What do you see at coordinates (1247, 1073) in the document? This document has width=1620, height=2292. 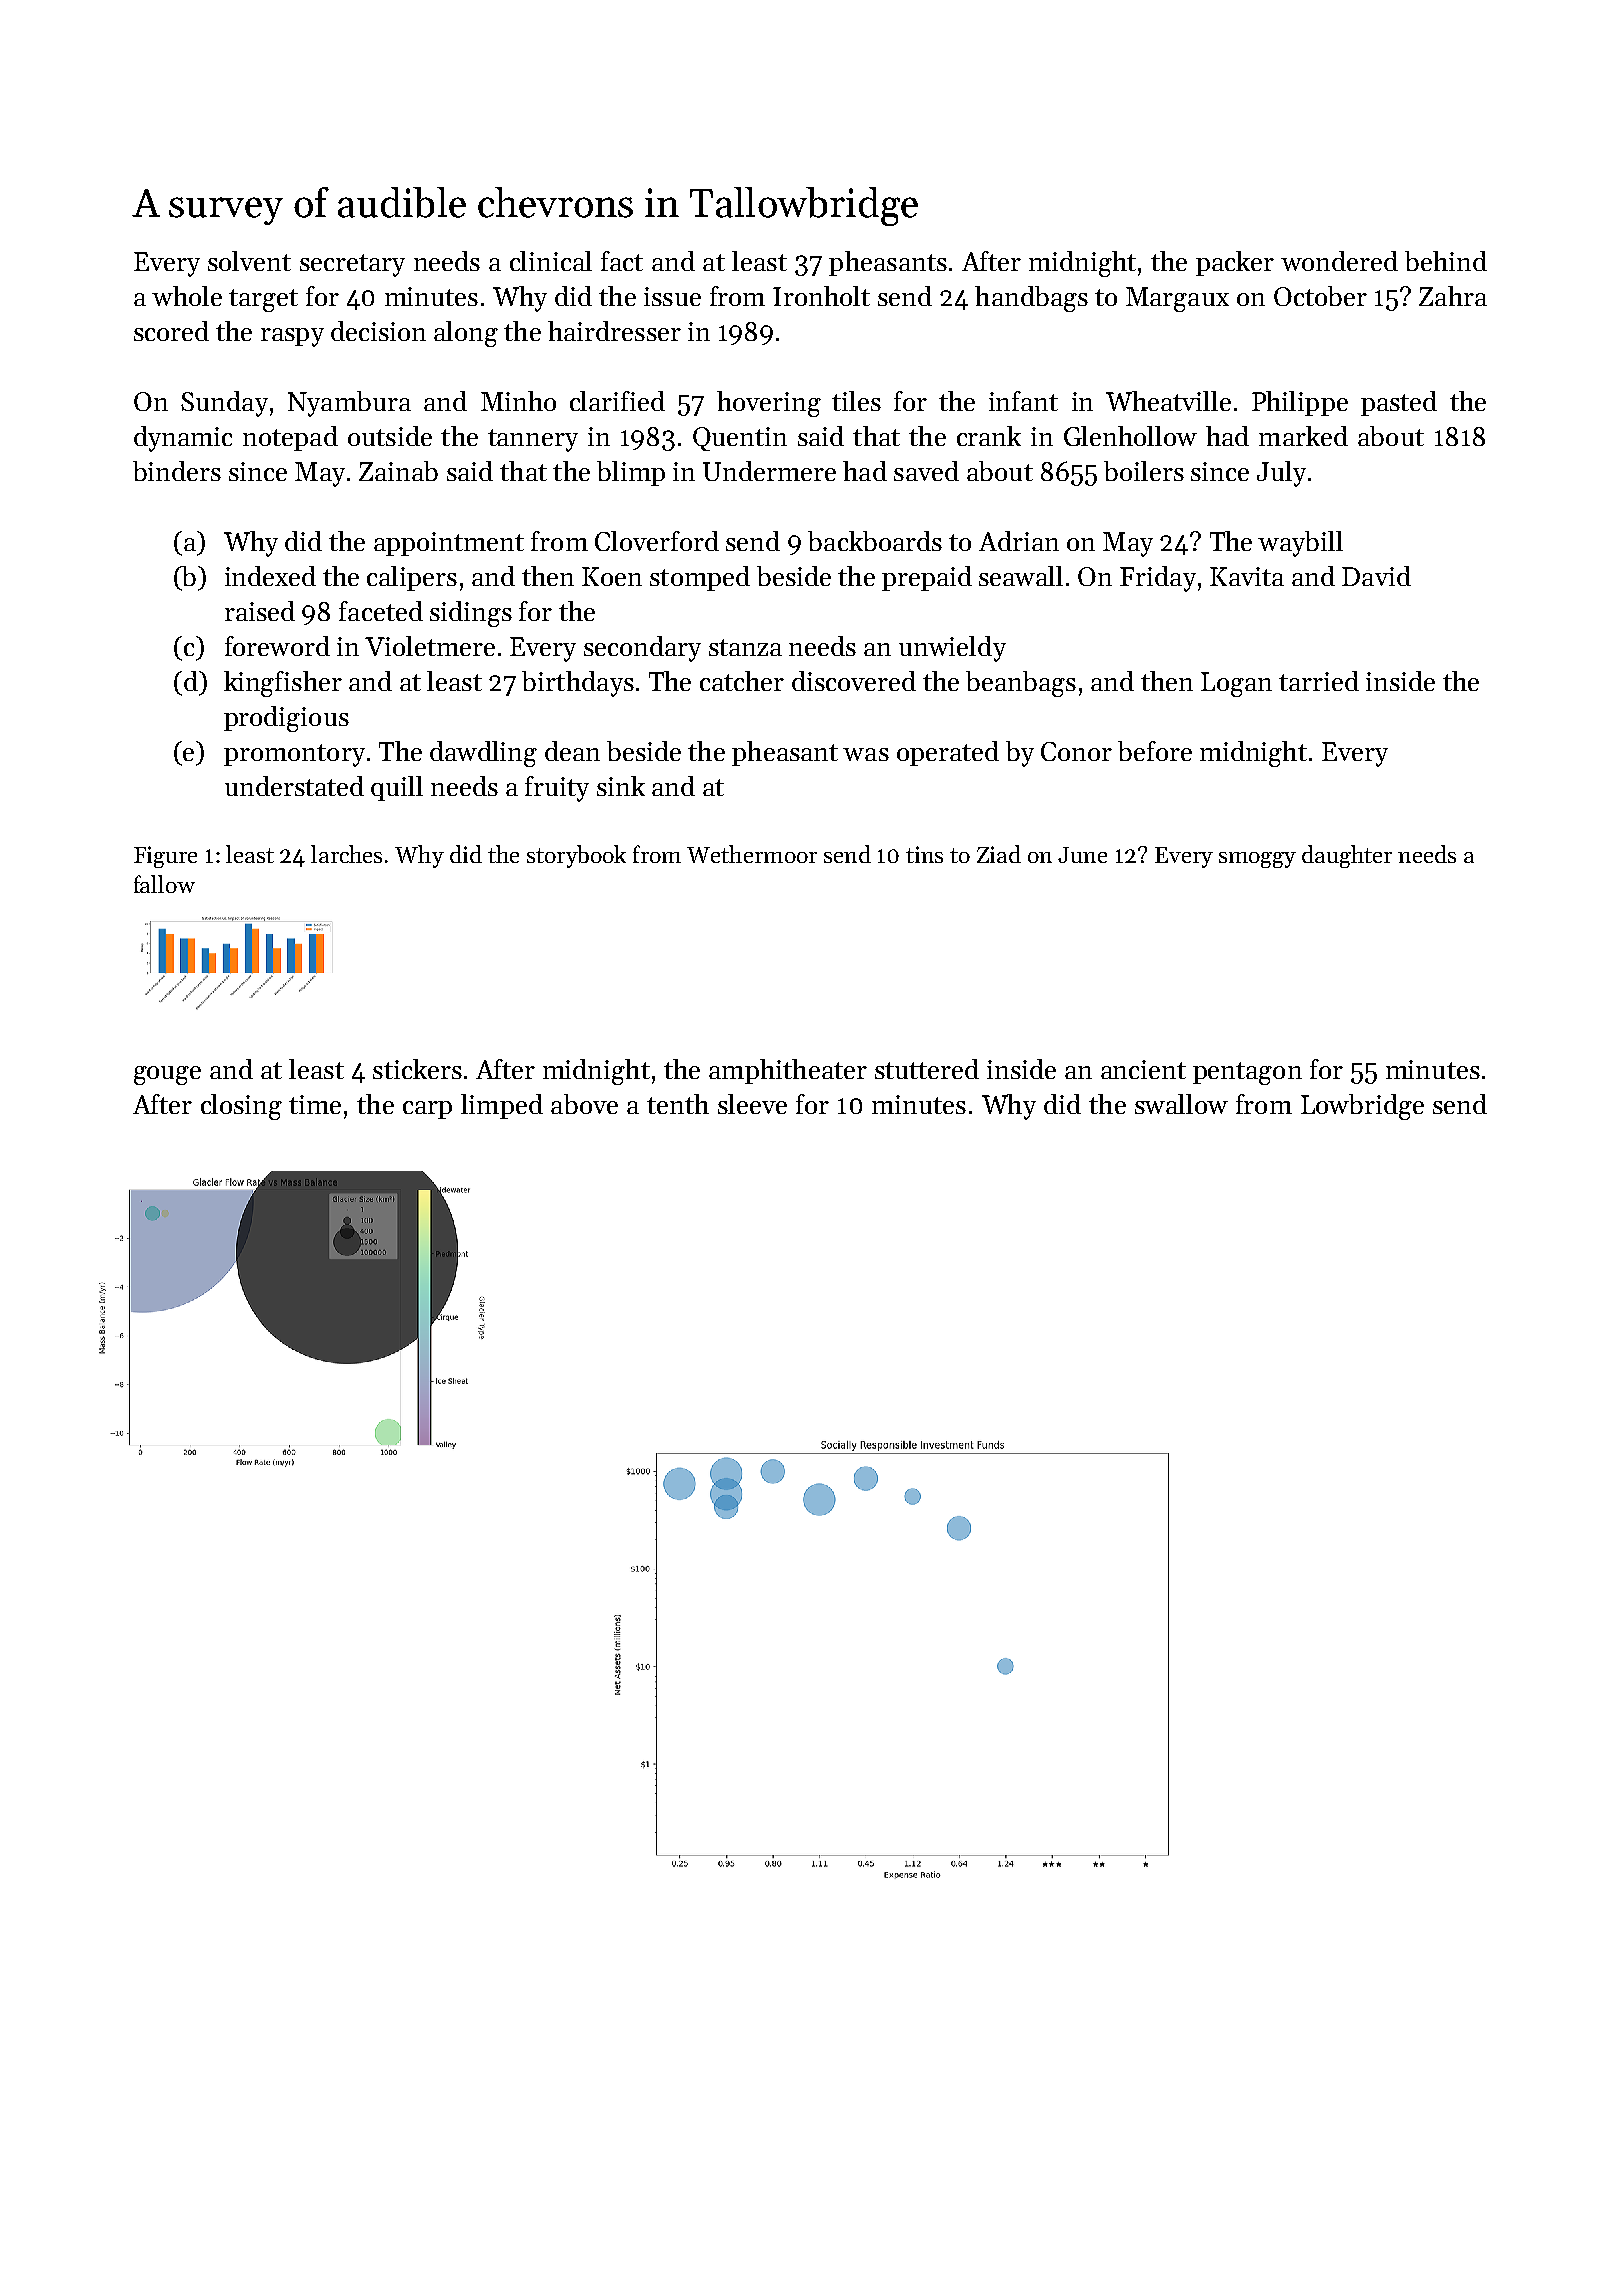 I see `pentagon` at bounding box center [1247, 1073].
